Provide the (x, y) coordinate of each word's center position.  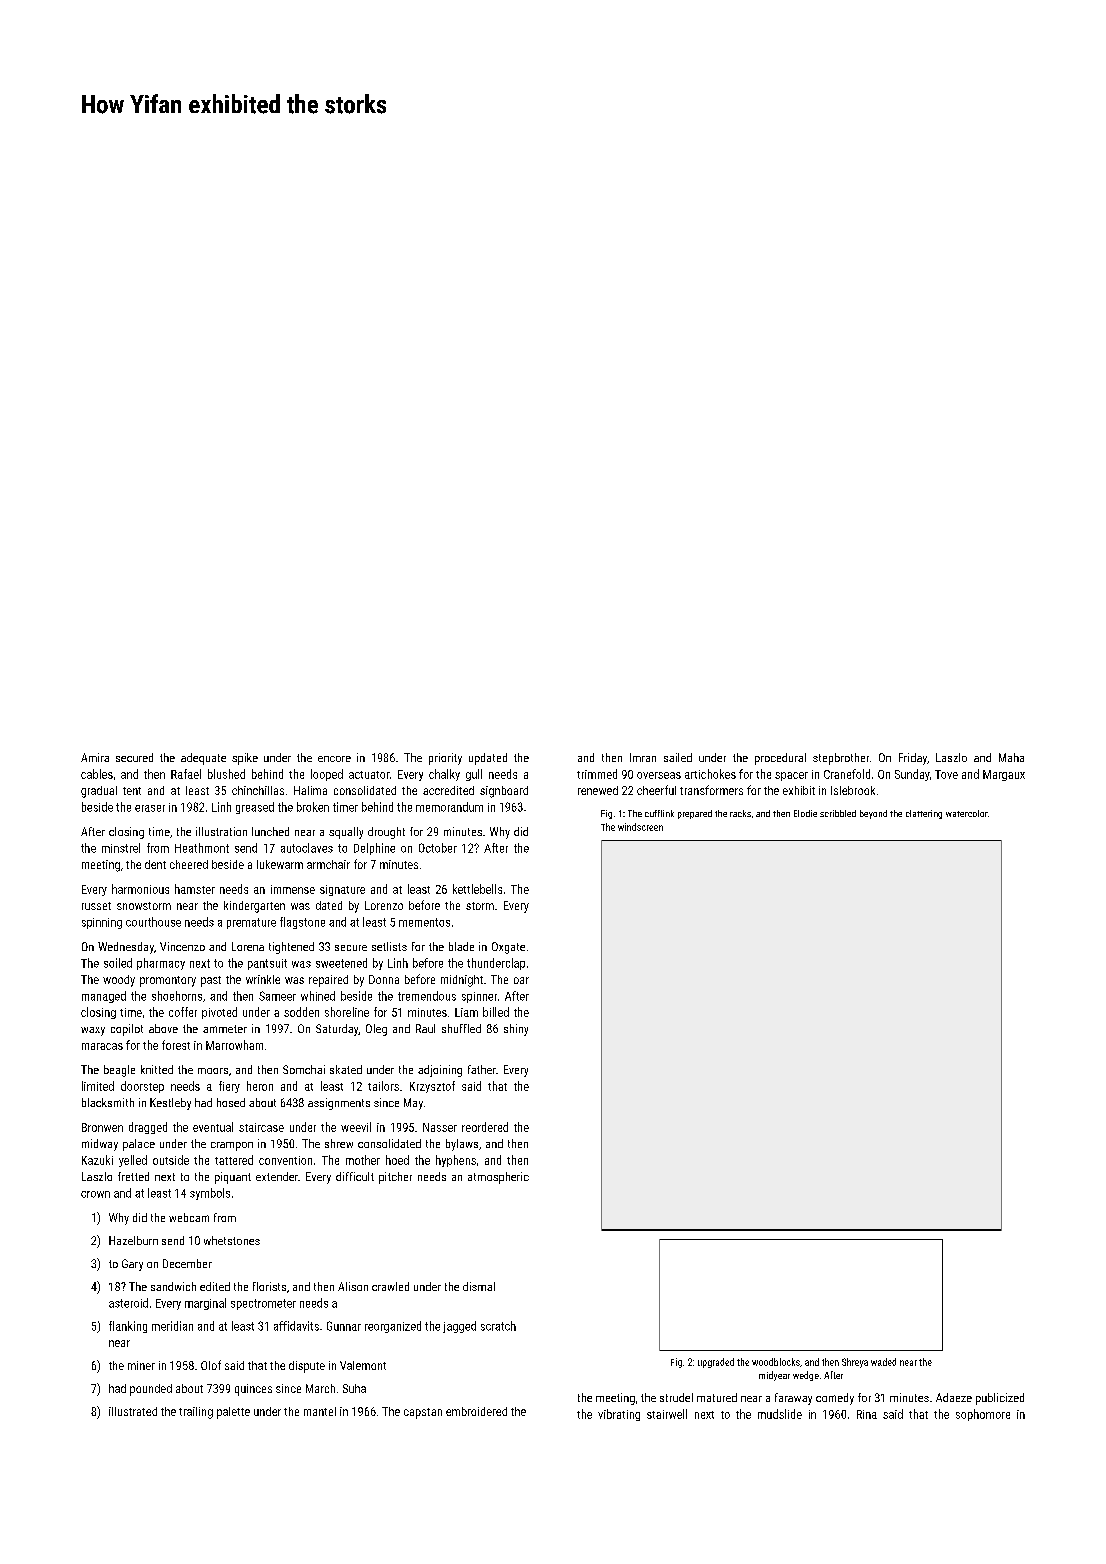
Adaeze (954, 1397)
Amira (95, 757)
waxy (93, 1031)
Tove (946, 774)
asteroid (128, 1303)
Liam (466, 1012)
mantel (320, 1411)
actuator (369, 775)
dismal (479, 1286)
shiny (516, 1030)
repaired (328, 981)
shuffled (461, 1028)
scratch (498, 1326)
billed (496, 1012)
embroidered (476, 1411)
